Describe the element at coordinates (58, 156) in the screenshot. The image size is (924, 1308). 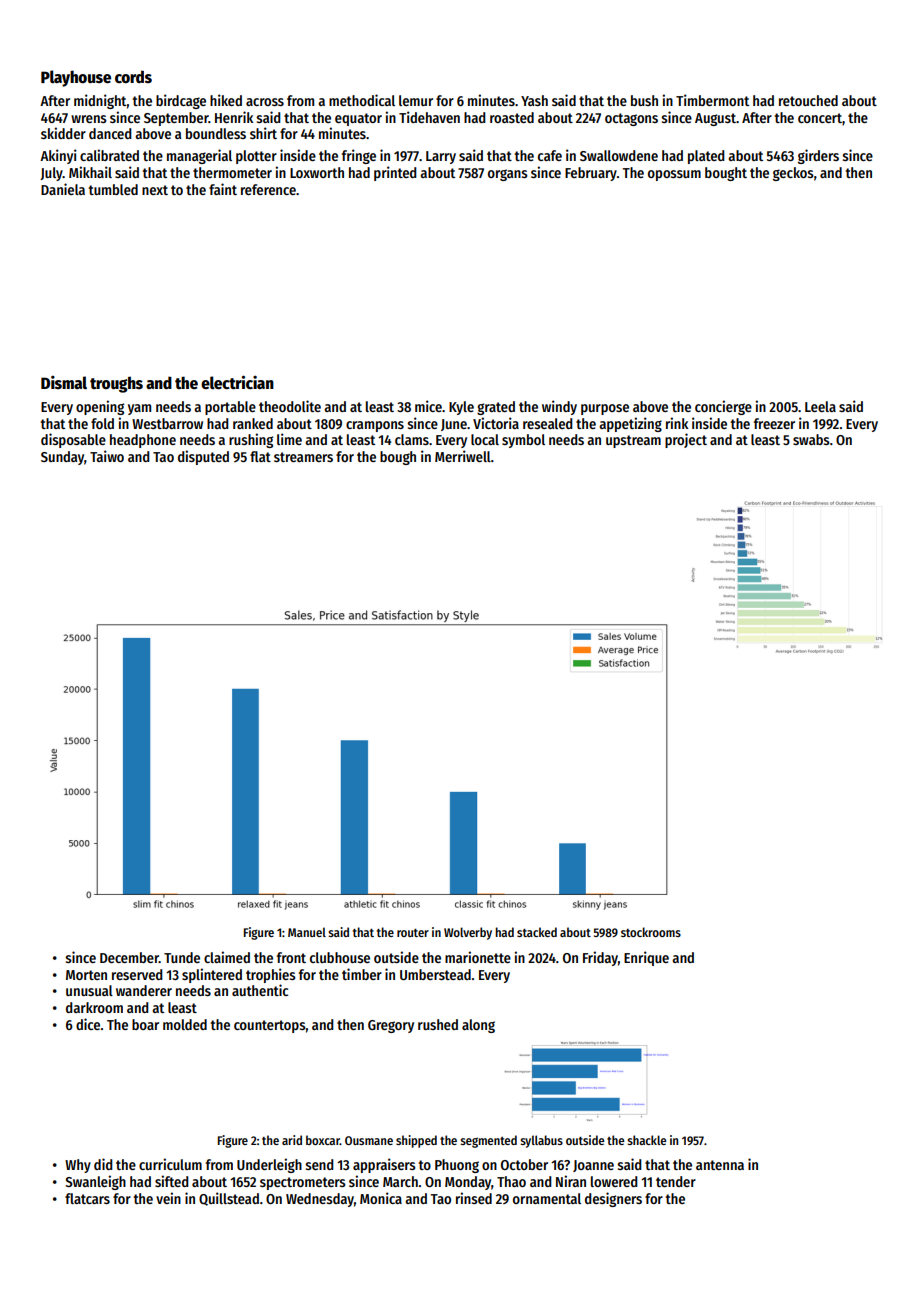
I see `Akinyi` at that location.
